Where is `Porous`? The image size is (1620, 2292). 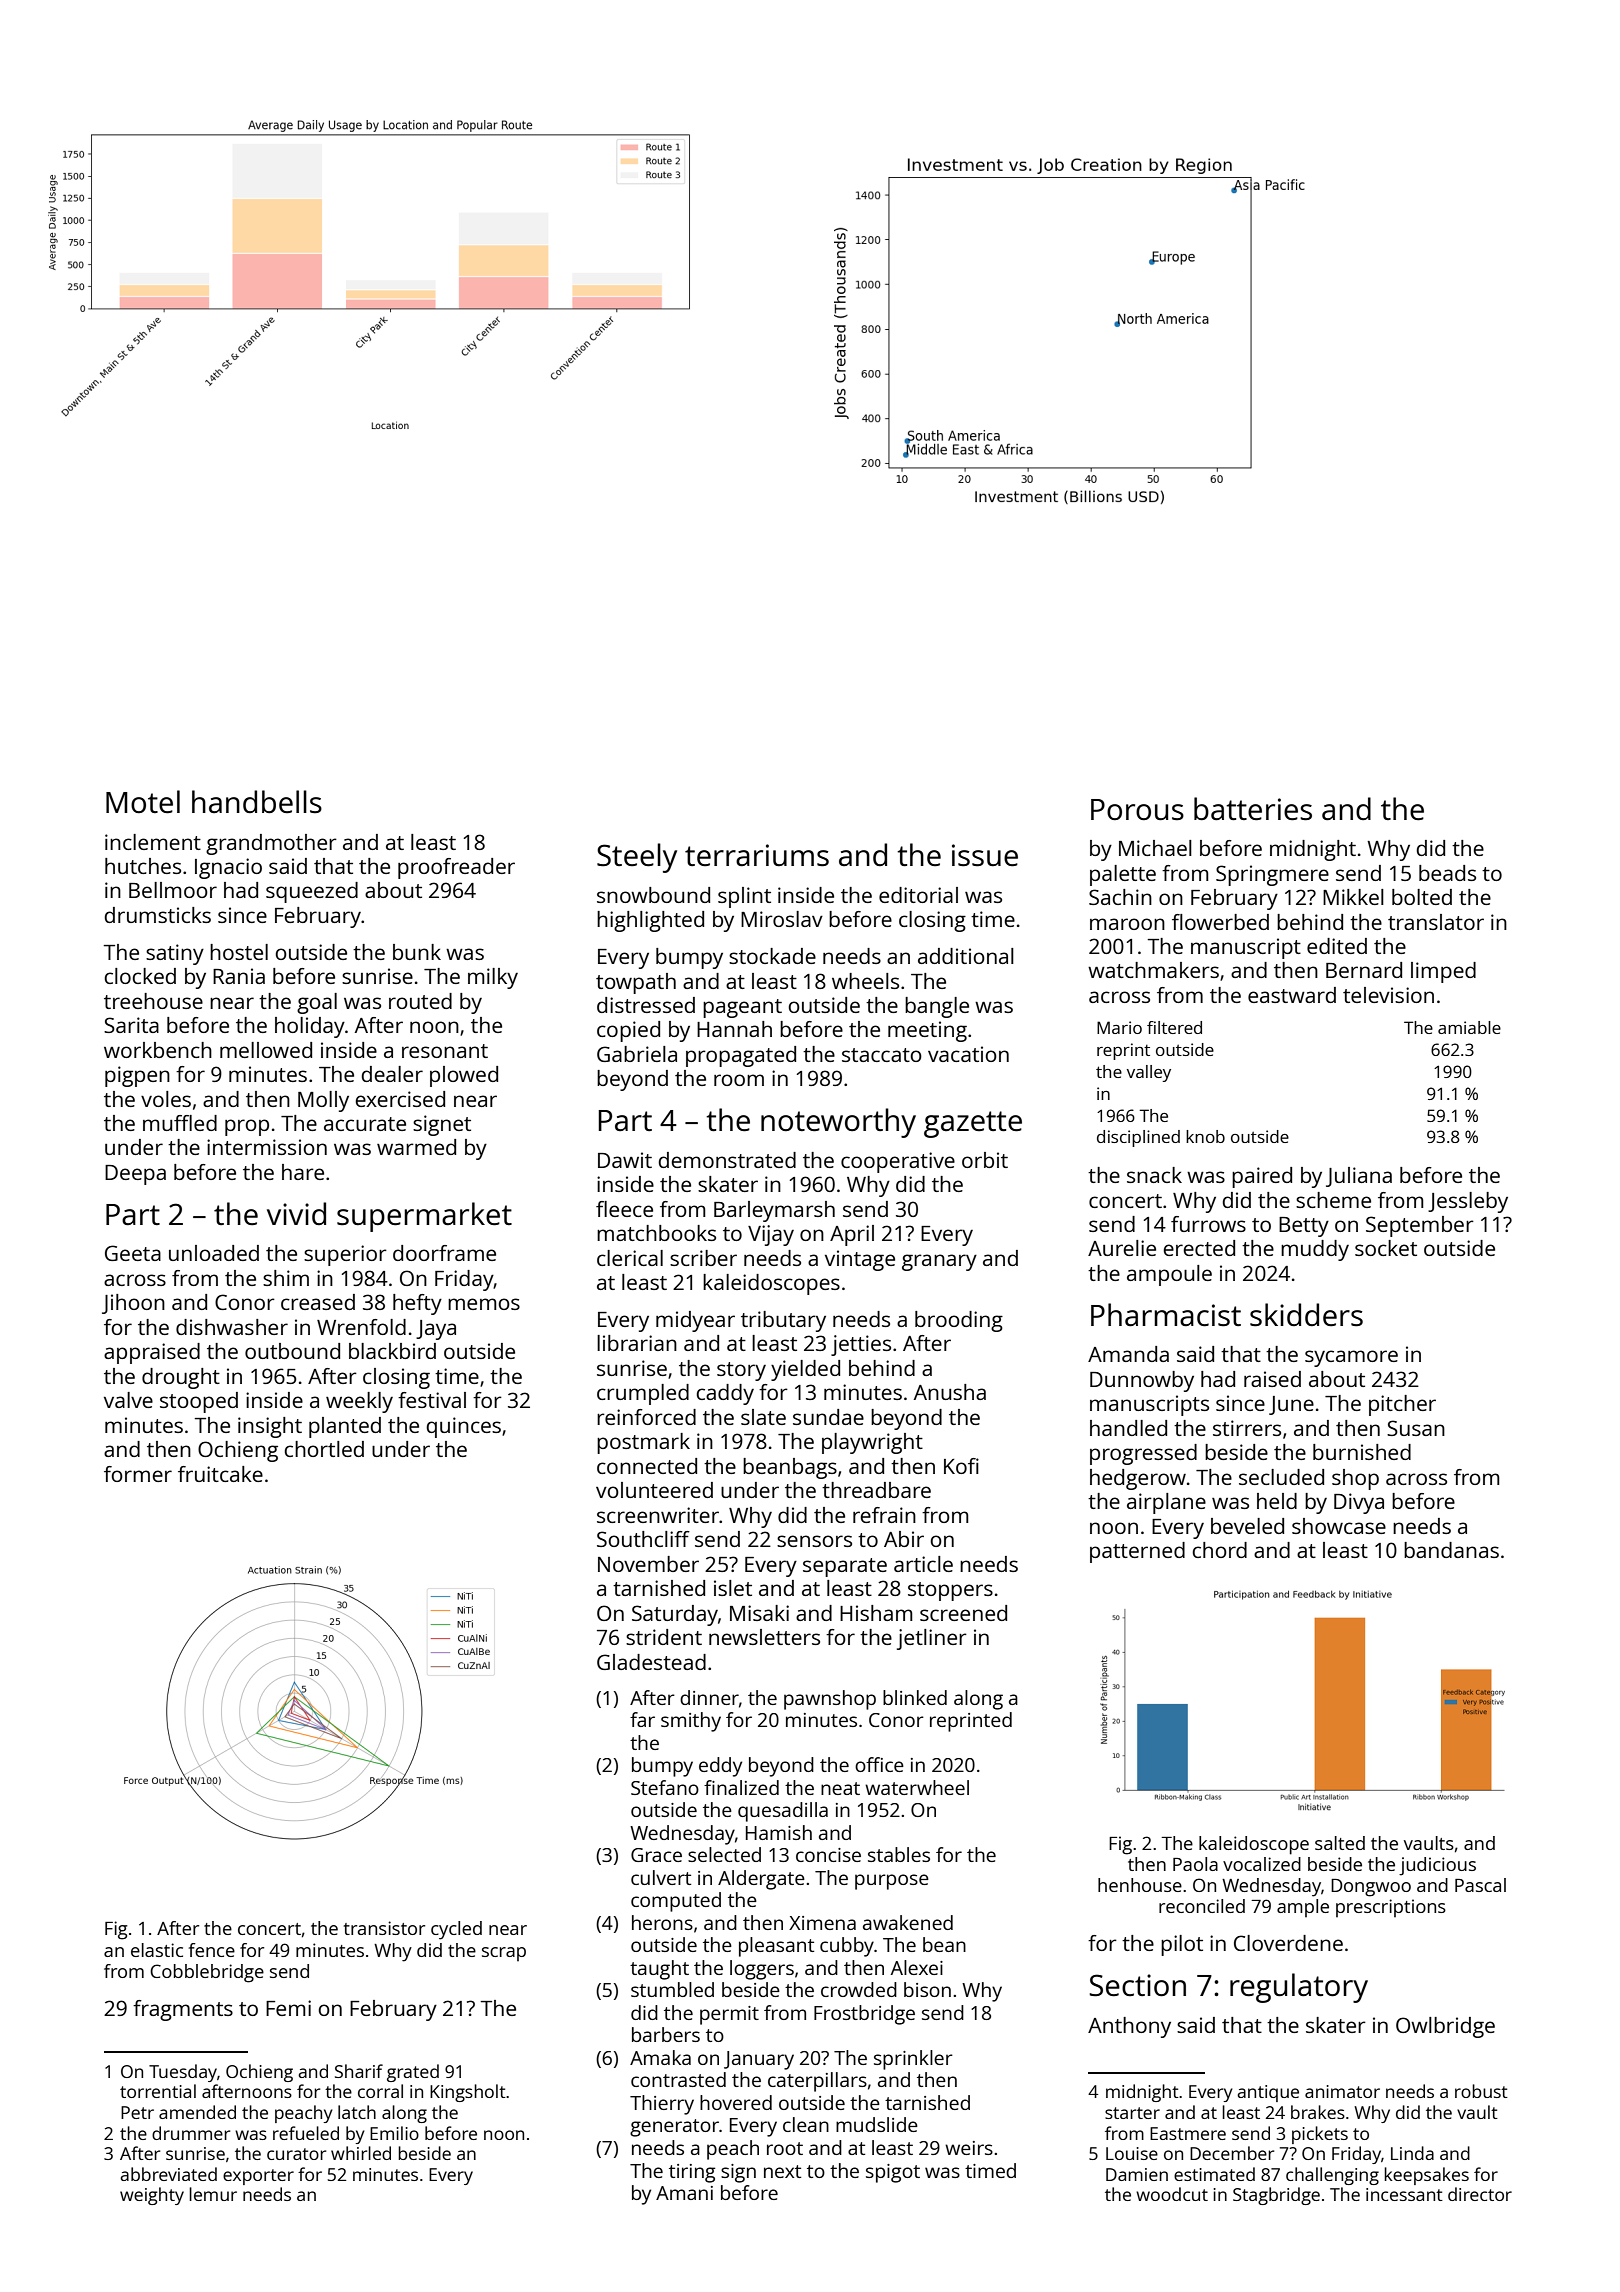
Porous is located at coordinates (1137, 809).
